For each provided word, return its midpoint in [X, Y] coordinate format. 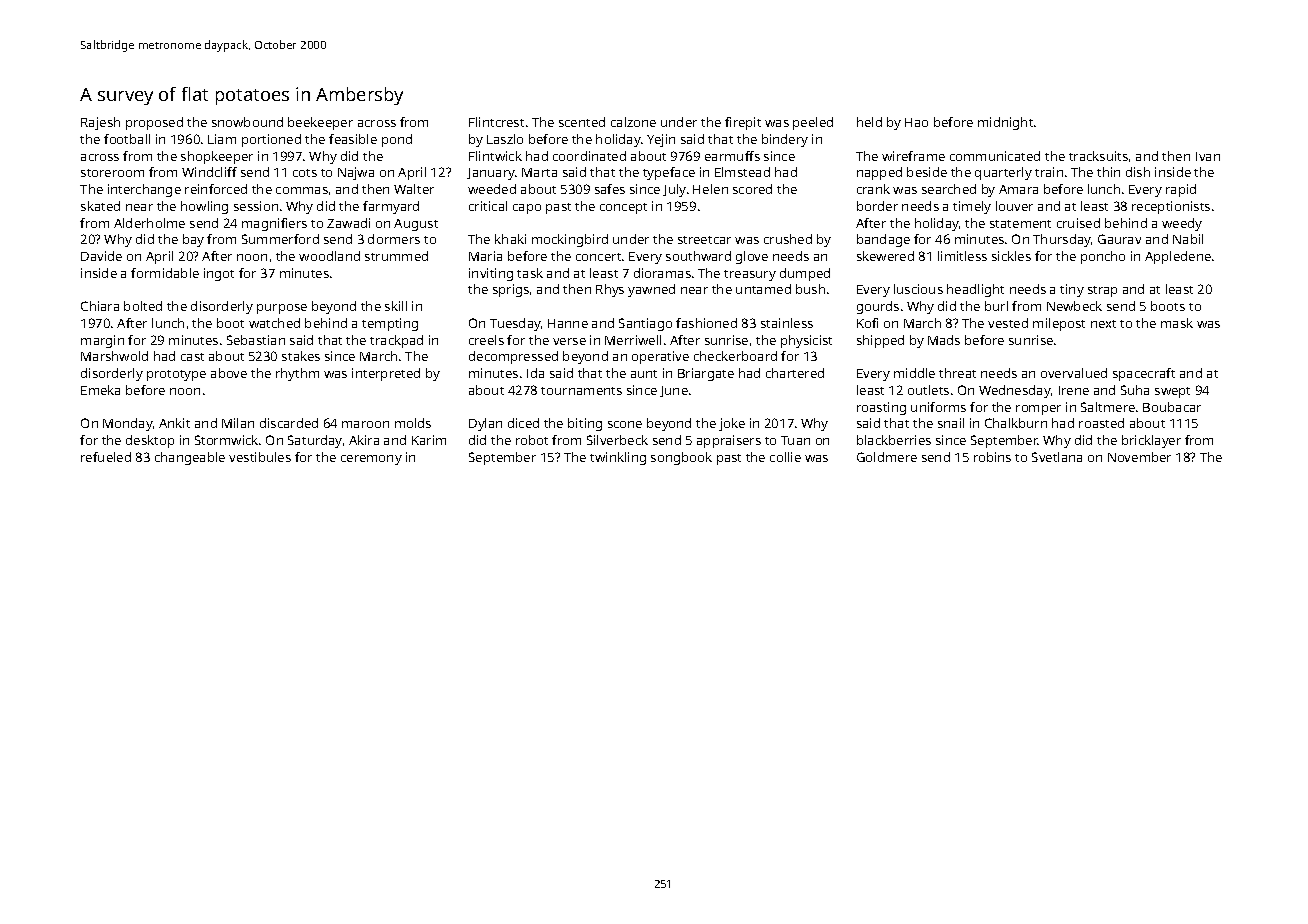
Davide [101, 256]
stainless [787, 323]
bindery [785, 140]
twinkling [618, 458]
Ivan [1208, 156]
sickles [1011, 256]
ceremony [371, 460]
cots [305, 173]
